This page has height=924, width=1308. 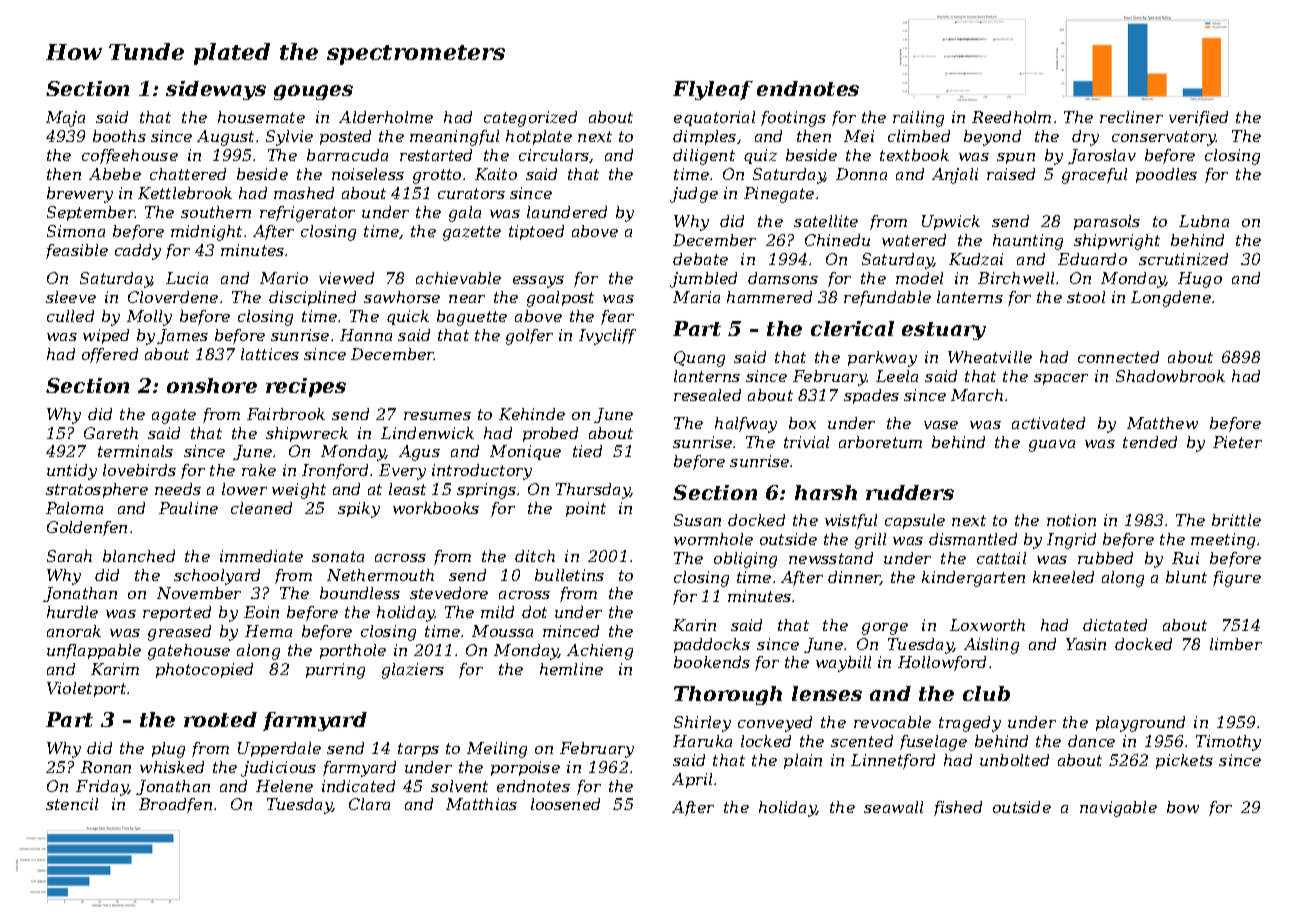 What do you see at coordinates (941, 425) in the page?
I see `vase` at bounding box center [941, 425].
